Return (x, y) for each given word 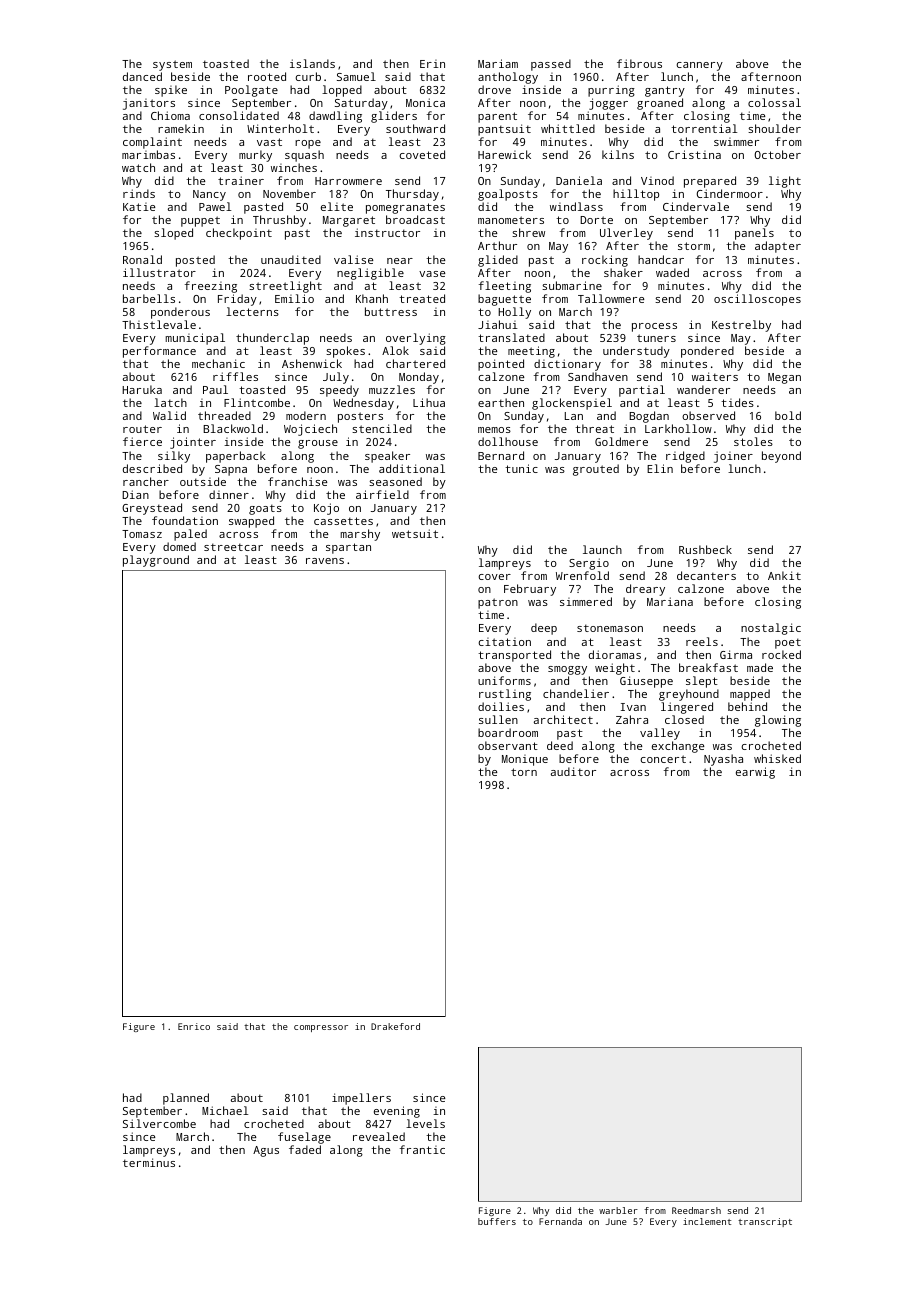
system (172, 65)
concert (663, 759)
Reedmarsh (696, 1210)
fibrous (639, 63)
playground (156, 561)
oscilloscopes (757, 300)
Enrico (194, 1026)
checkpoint (239, 234)
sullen (498, 719)
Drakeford (395, 1026)
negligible (370, 274)
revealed (379, 1136)
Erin (432, 64)
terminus (149, 1162)
